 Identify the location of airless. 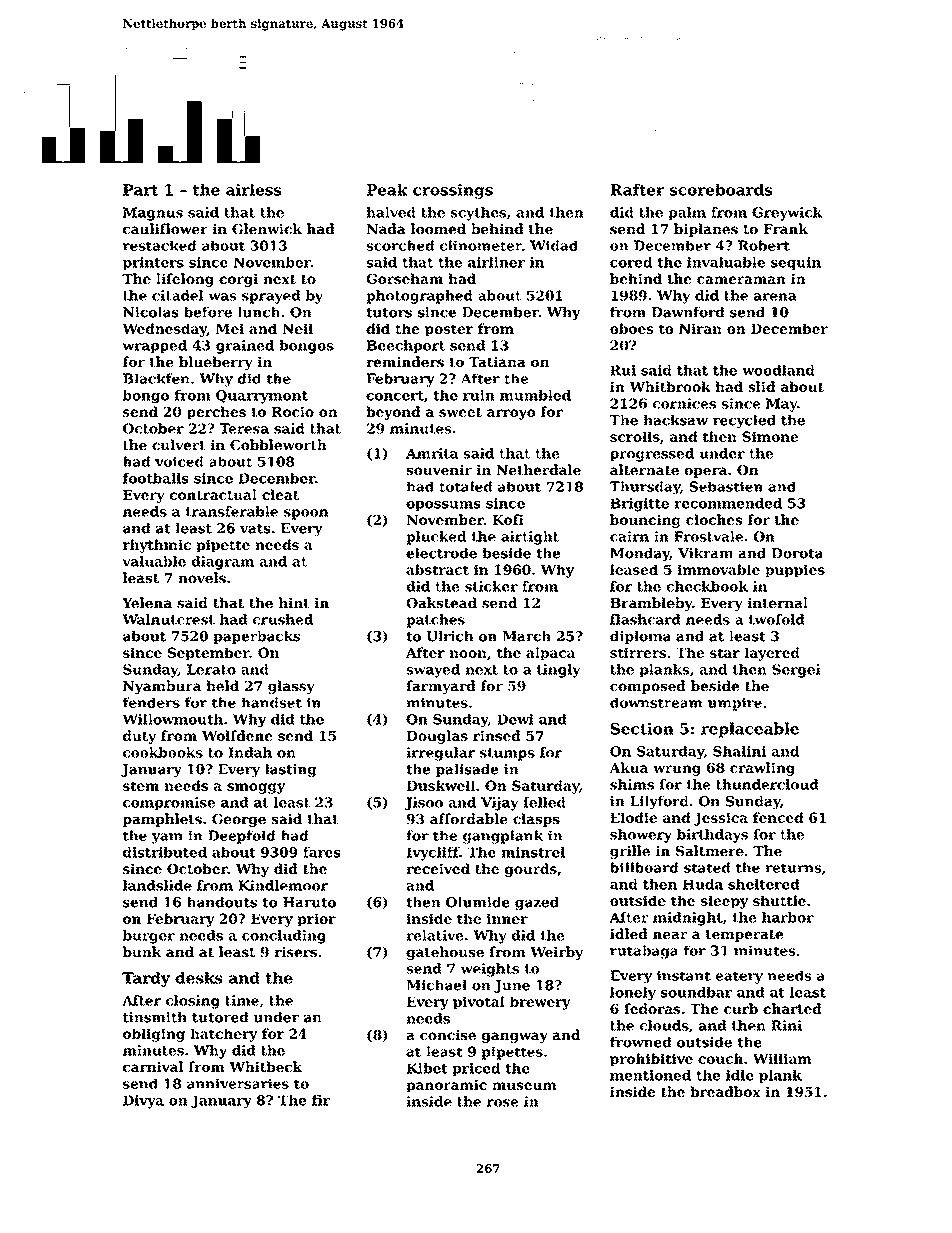
(254, 190).
